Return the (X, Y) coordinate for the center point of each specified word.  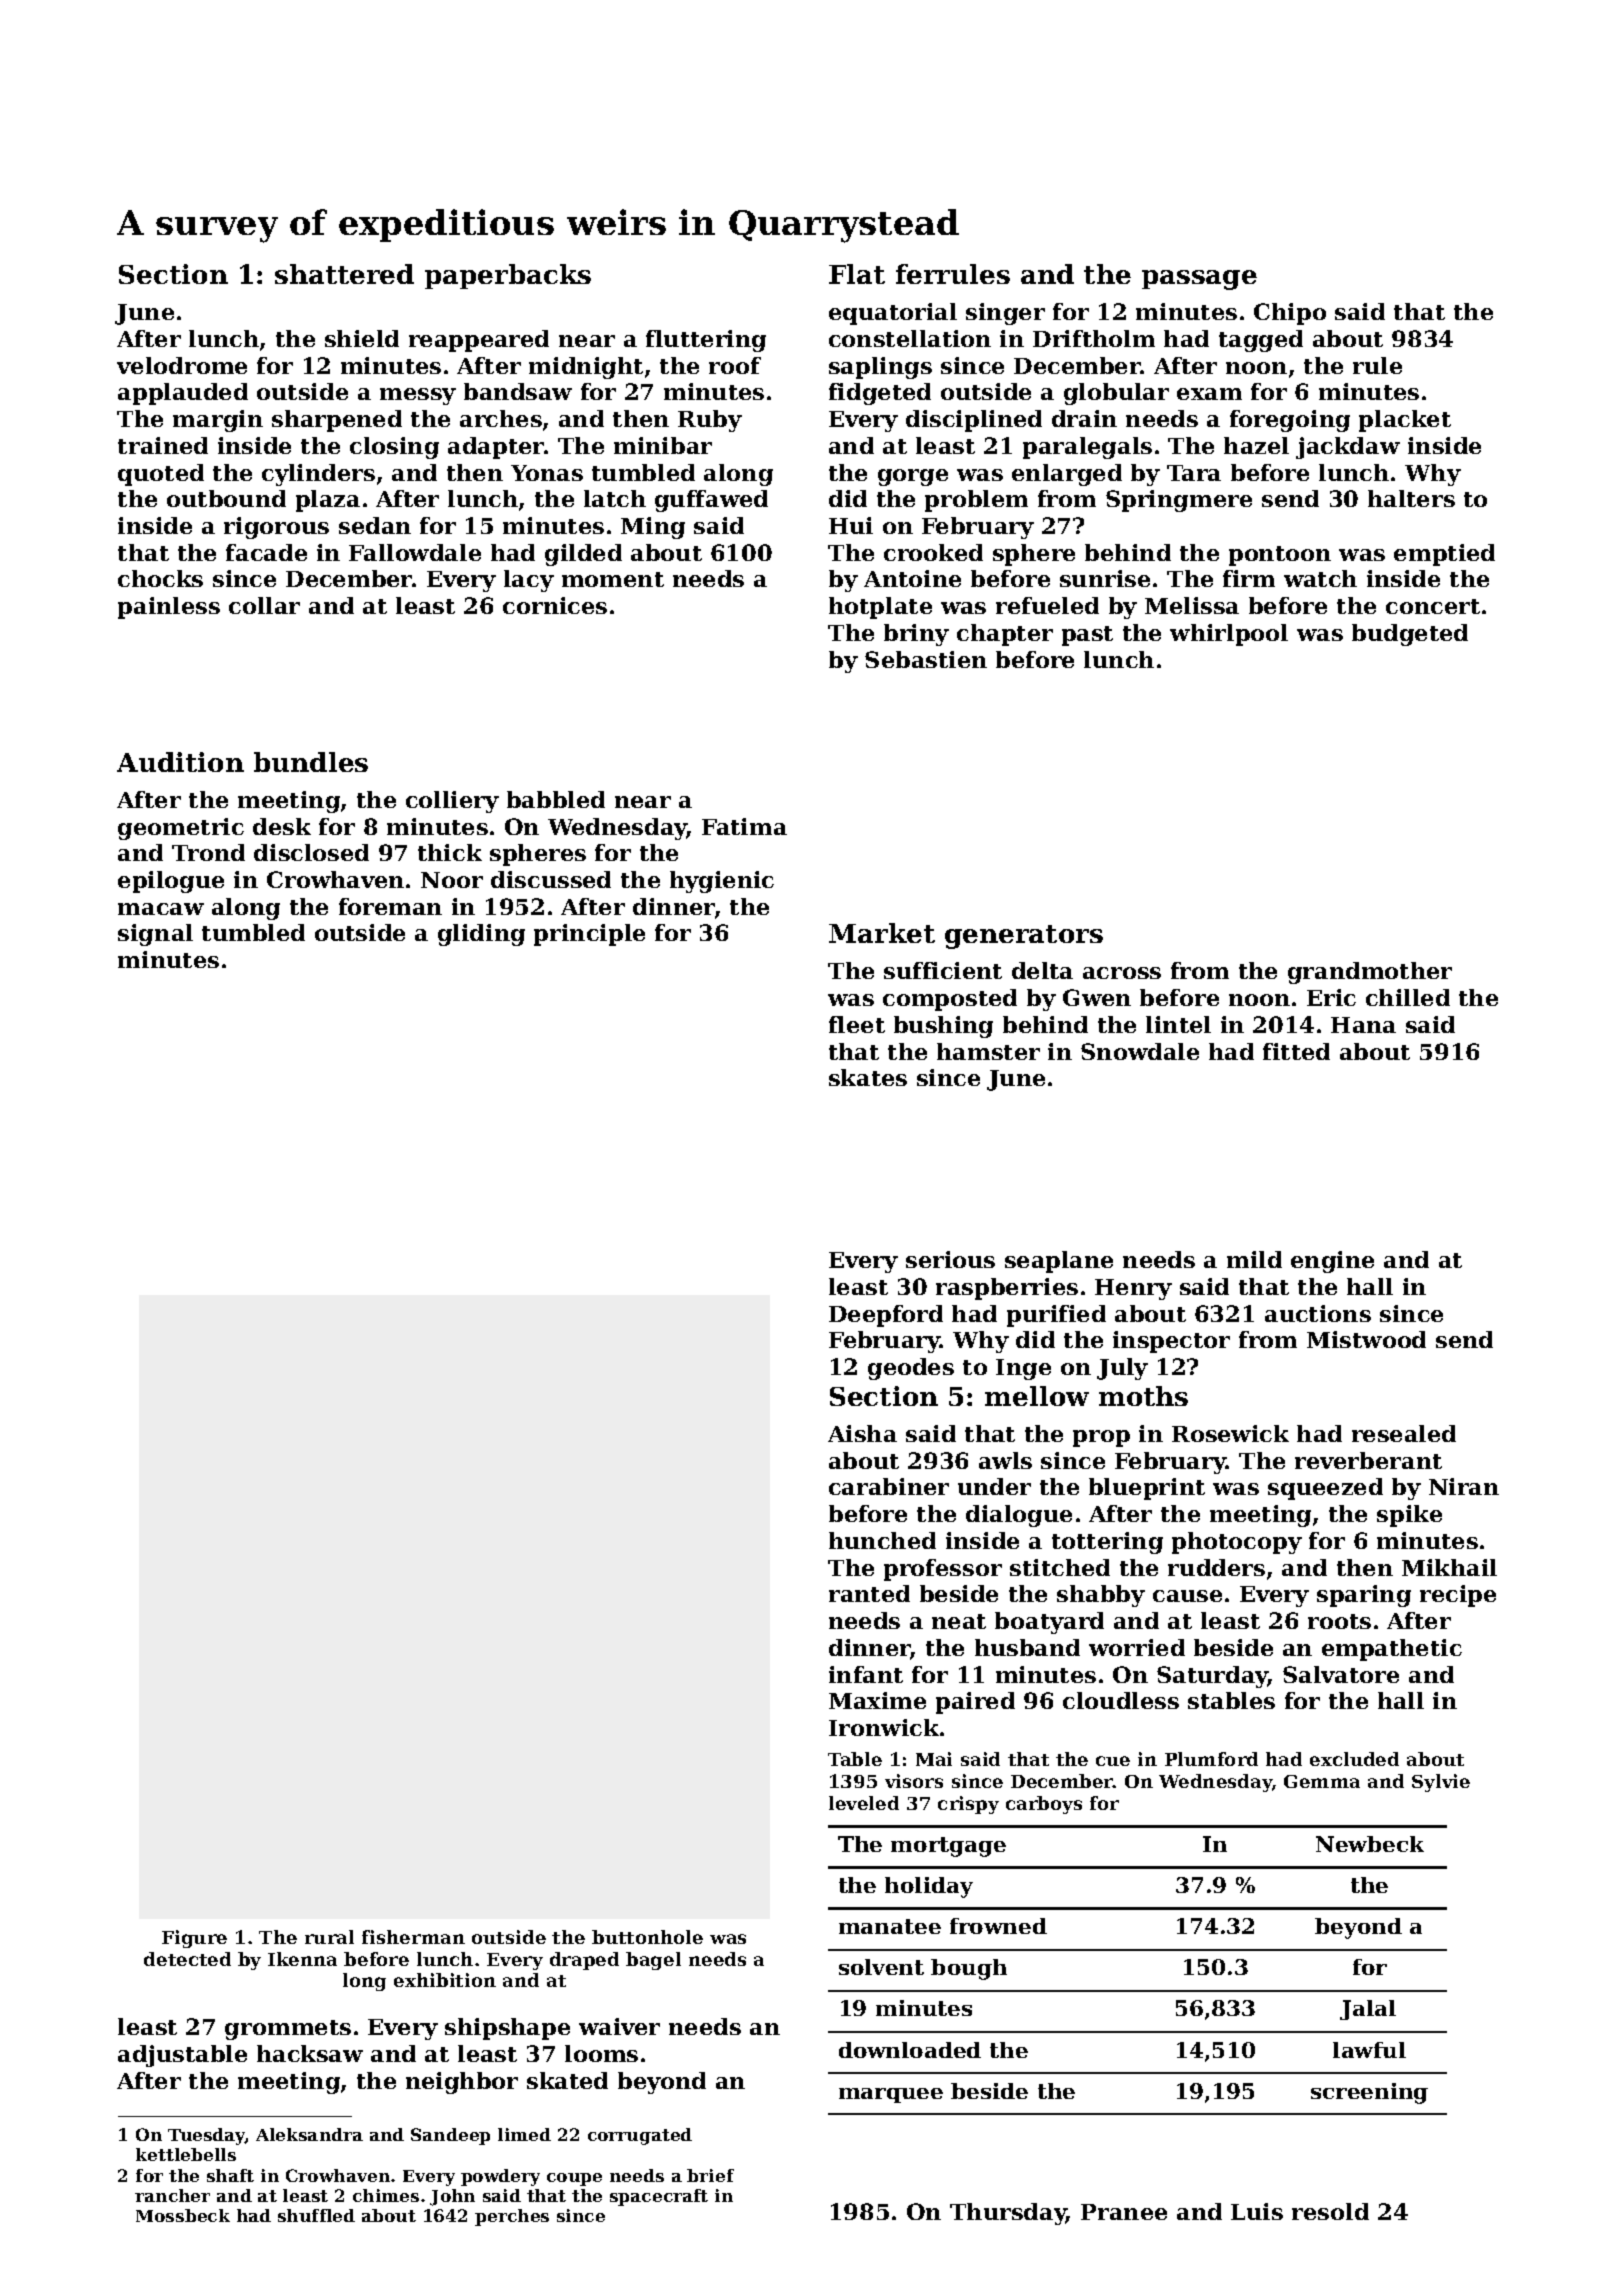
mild (1254, 1259)
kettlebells (186, 2154)
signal (155, 935)
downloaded (910, 2050)
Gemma (1322, 1781)
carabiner (889, 1486)
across (1122, 973)
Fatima (744, 826)
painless (169, 608)
